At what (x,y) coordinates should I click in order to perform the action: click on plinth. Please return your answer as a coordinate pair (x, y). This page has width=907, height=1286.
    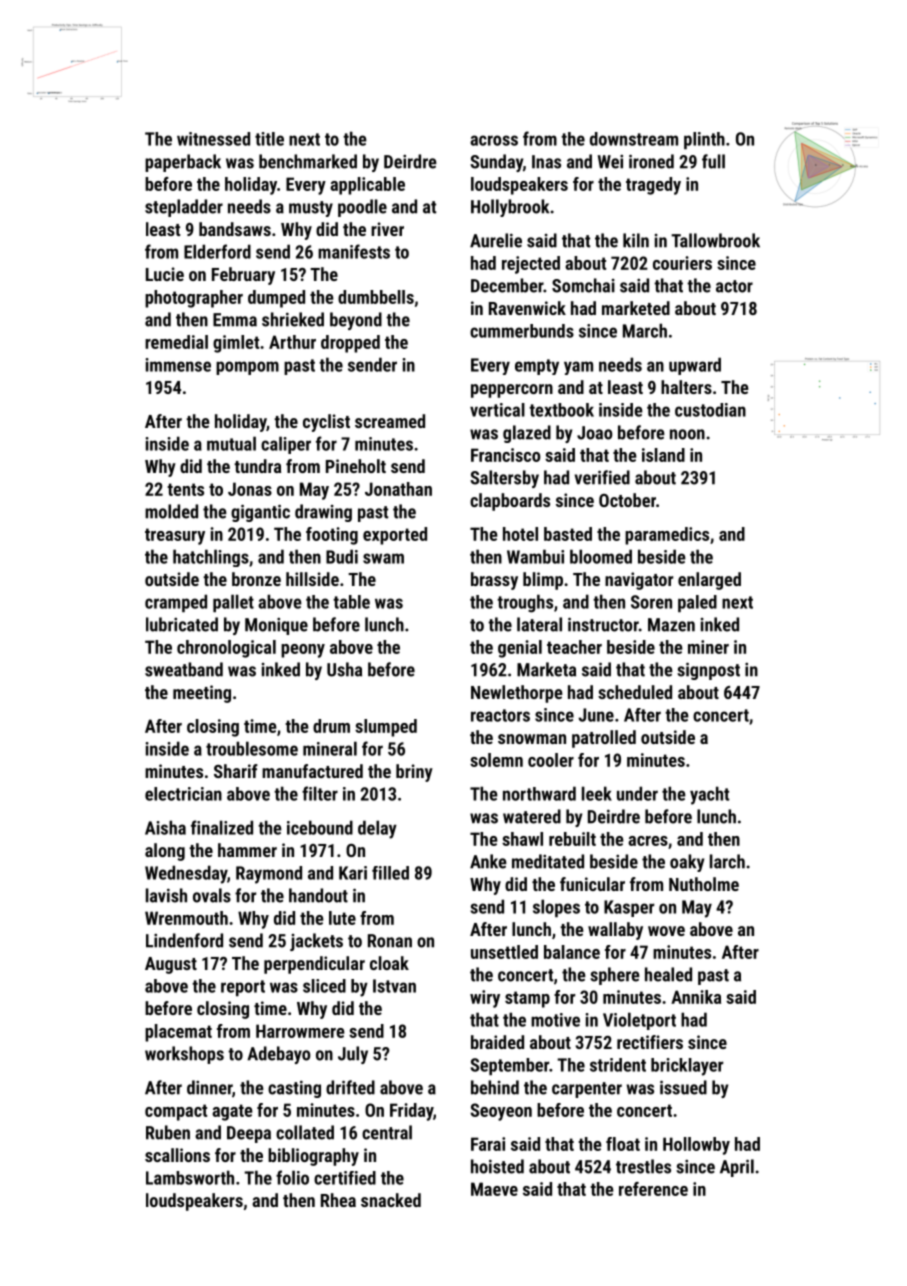
    Looking at the image, I should click on (704, 140).
